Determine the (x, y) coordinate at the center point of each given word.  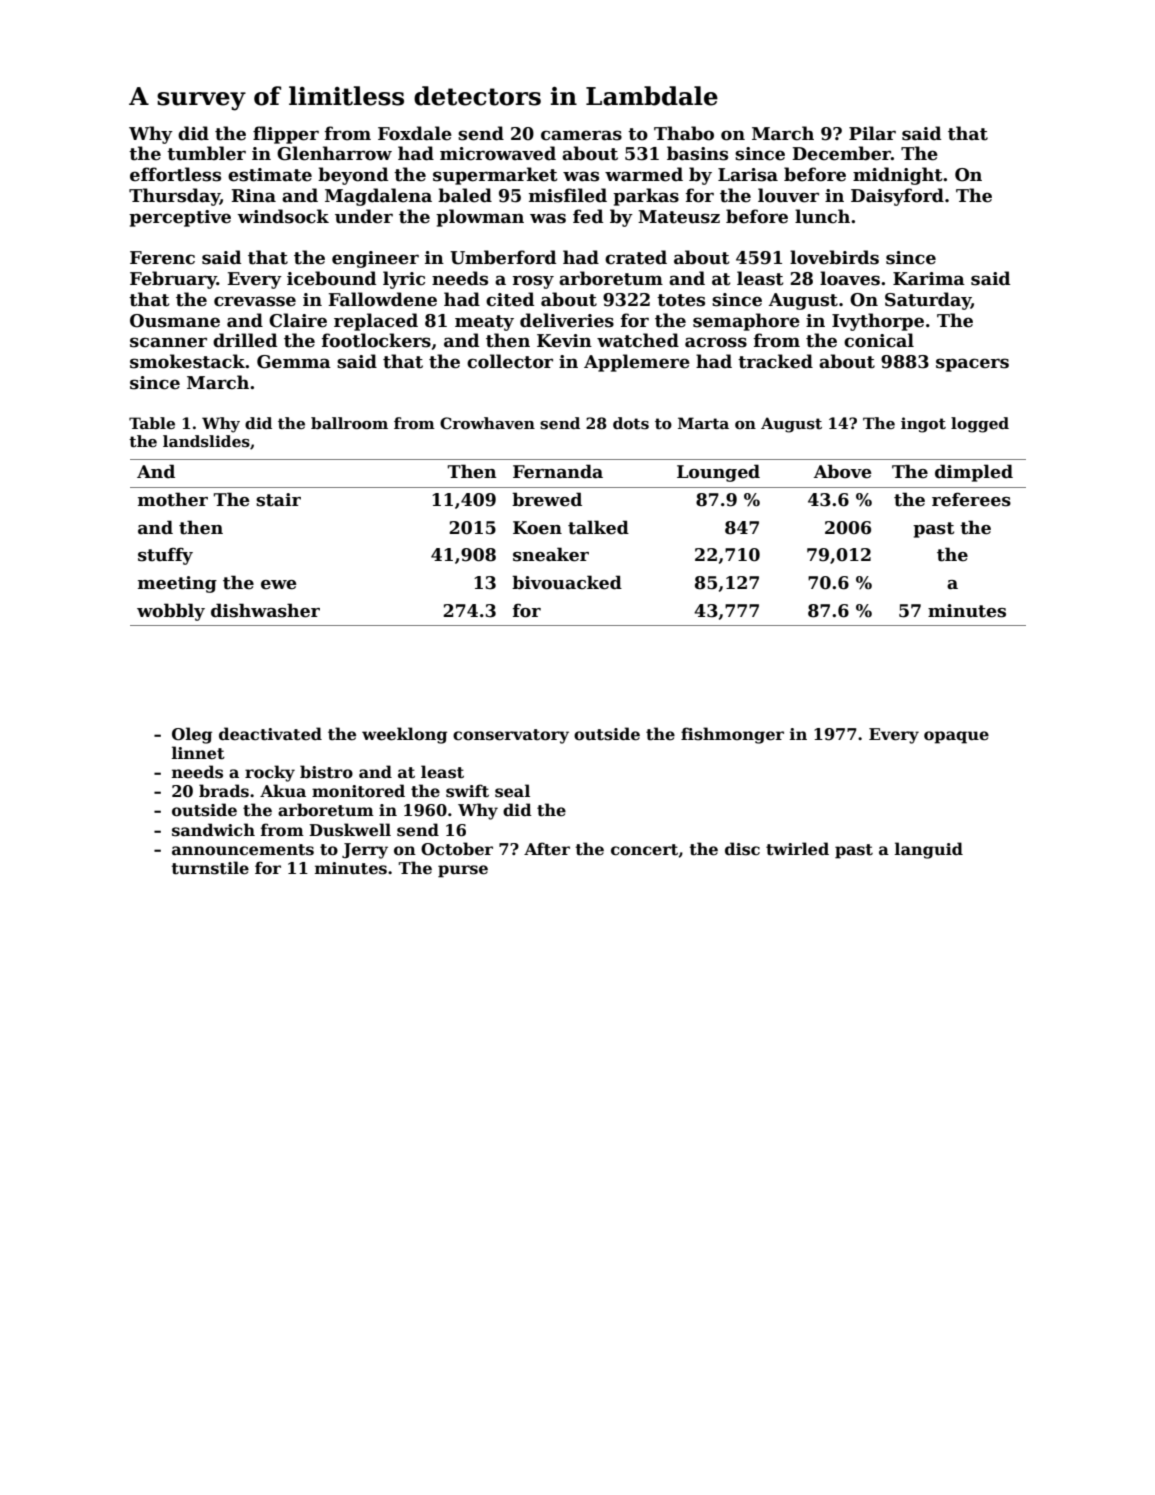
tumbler (206, 153)
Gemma (294, 362)
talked (598, 527)
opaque (956, 737)
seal (512, 791)
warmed (644, 174)
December (841, 153)
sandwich (213, 830)
